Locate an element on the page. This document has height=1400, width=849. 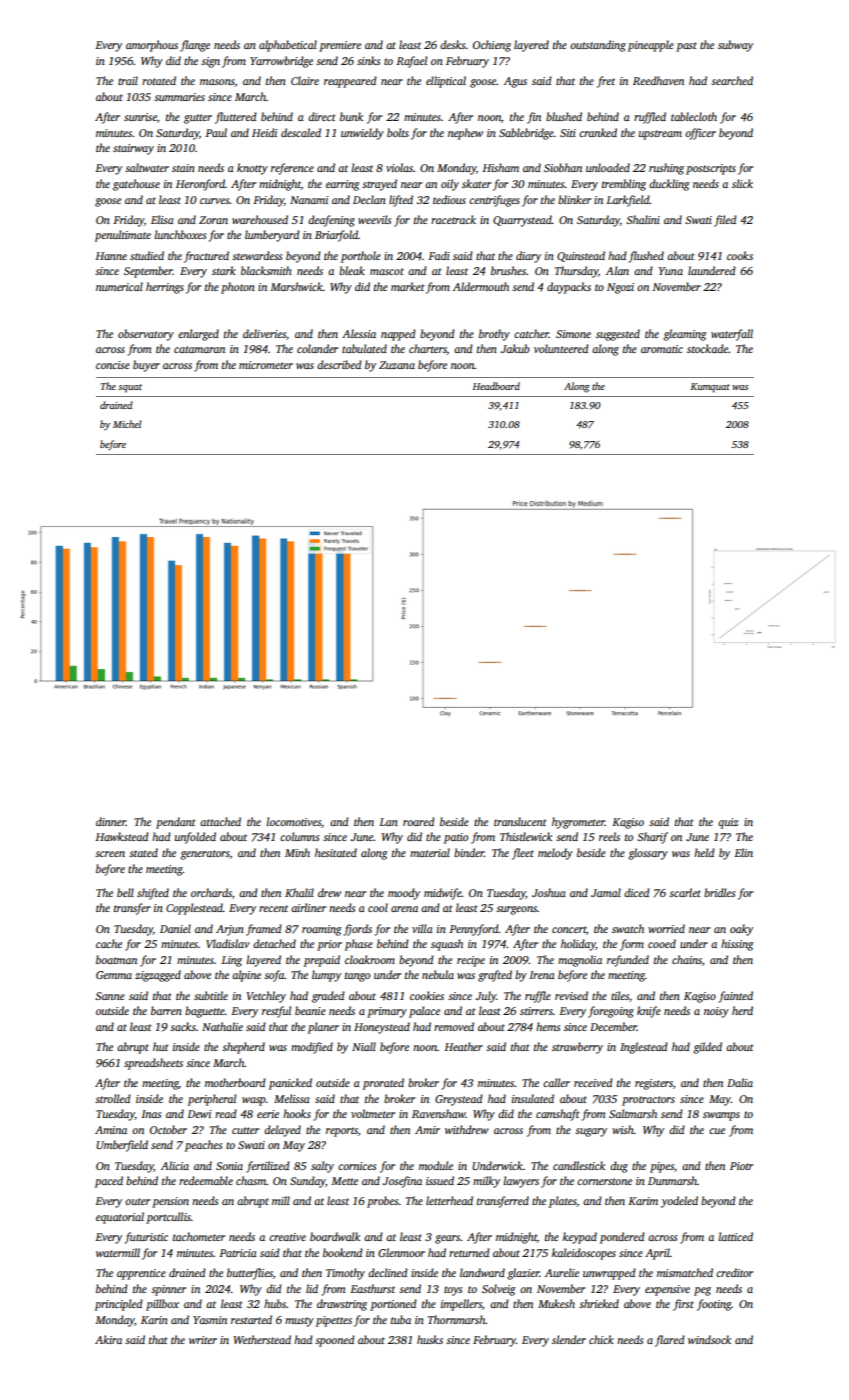
Glenmoor is located at coordinates (401, 1252).
